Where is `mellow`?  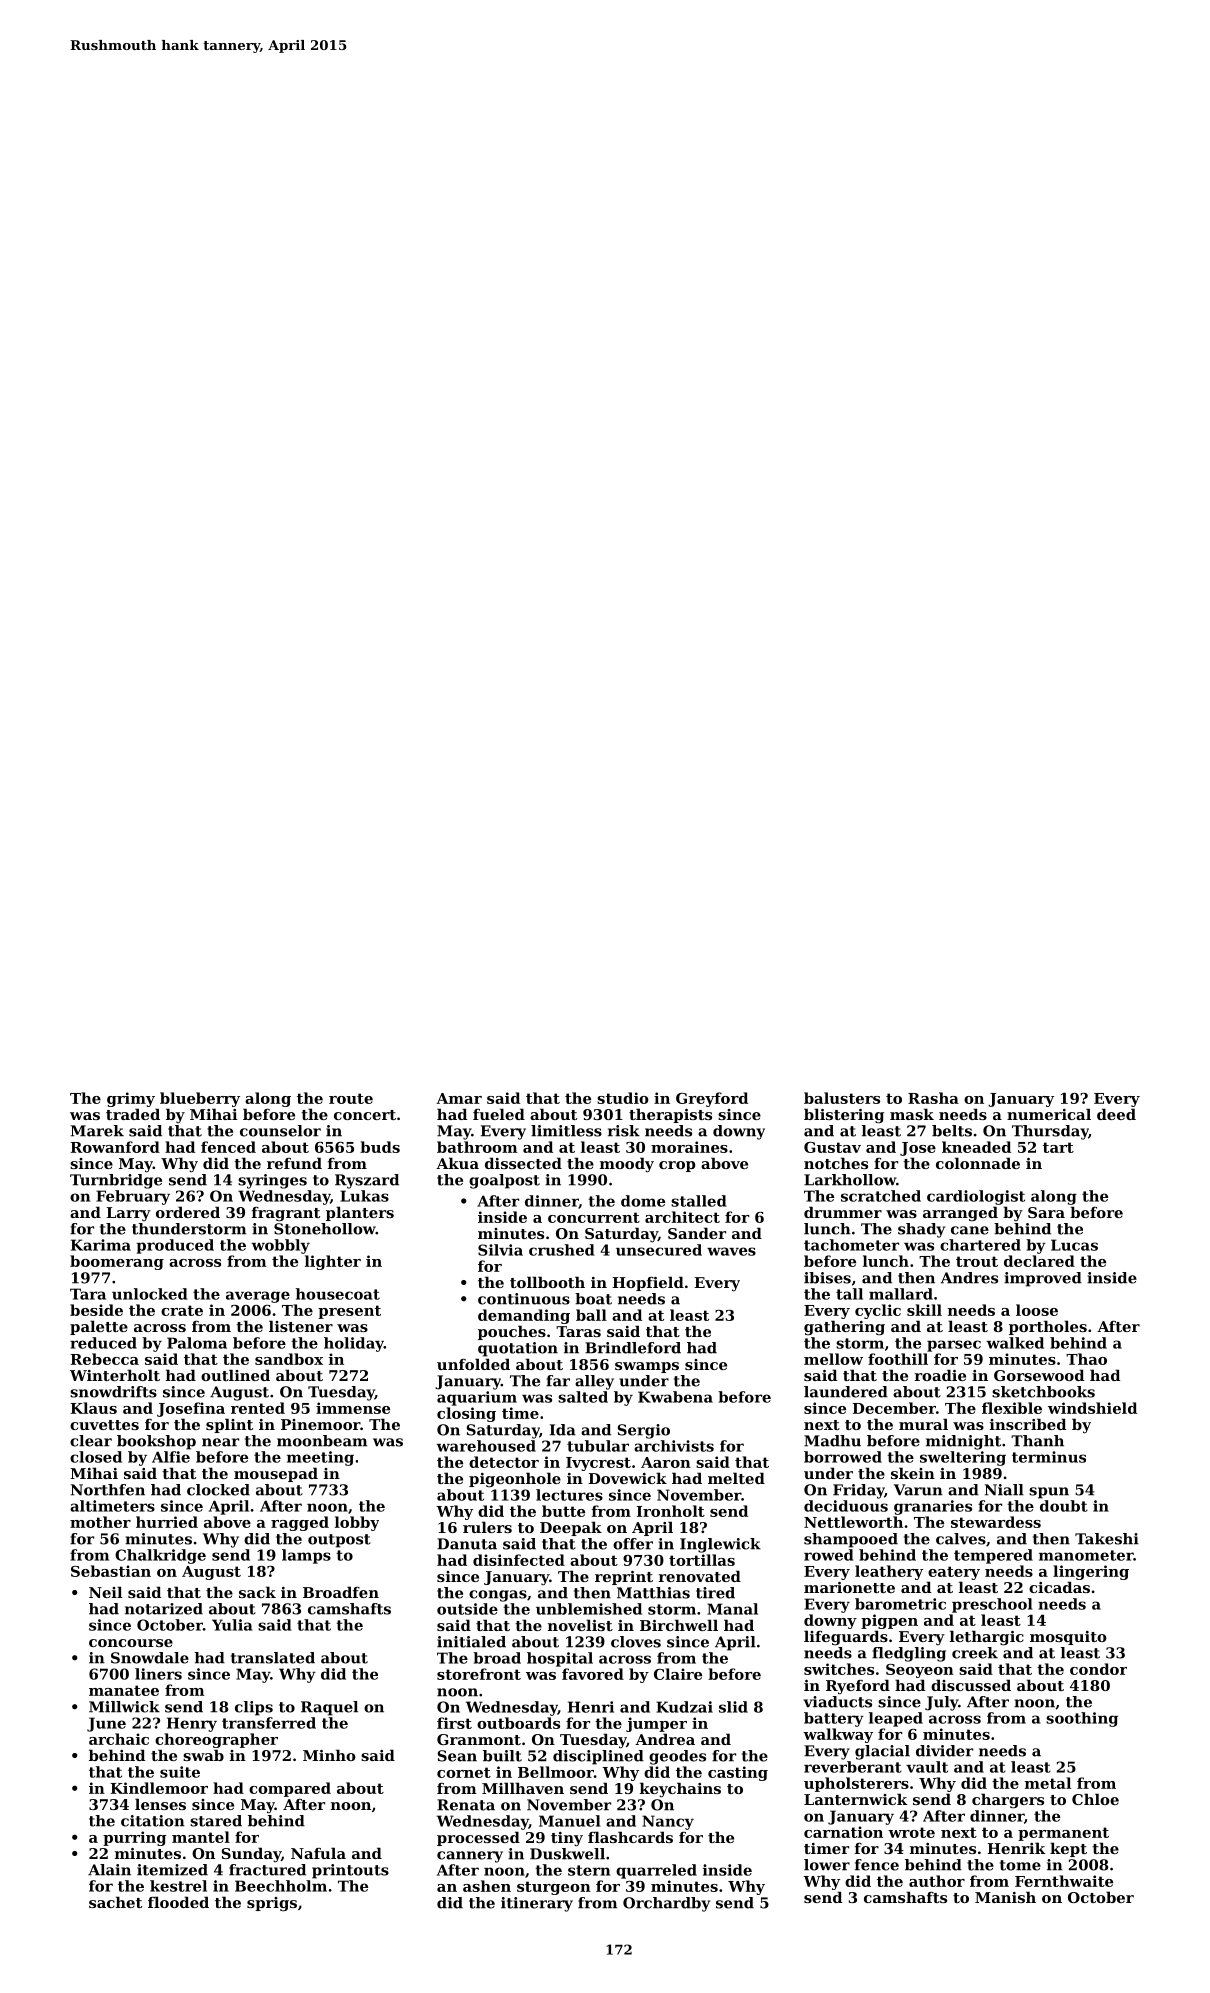
mellow is located at coordinates (833, 1359).
